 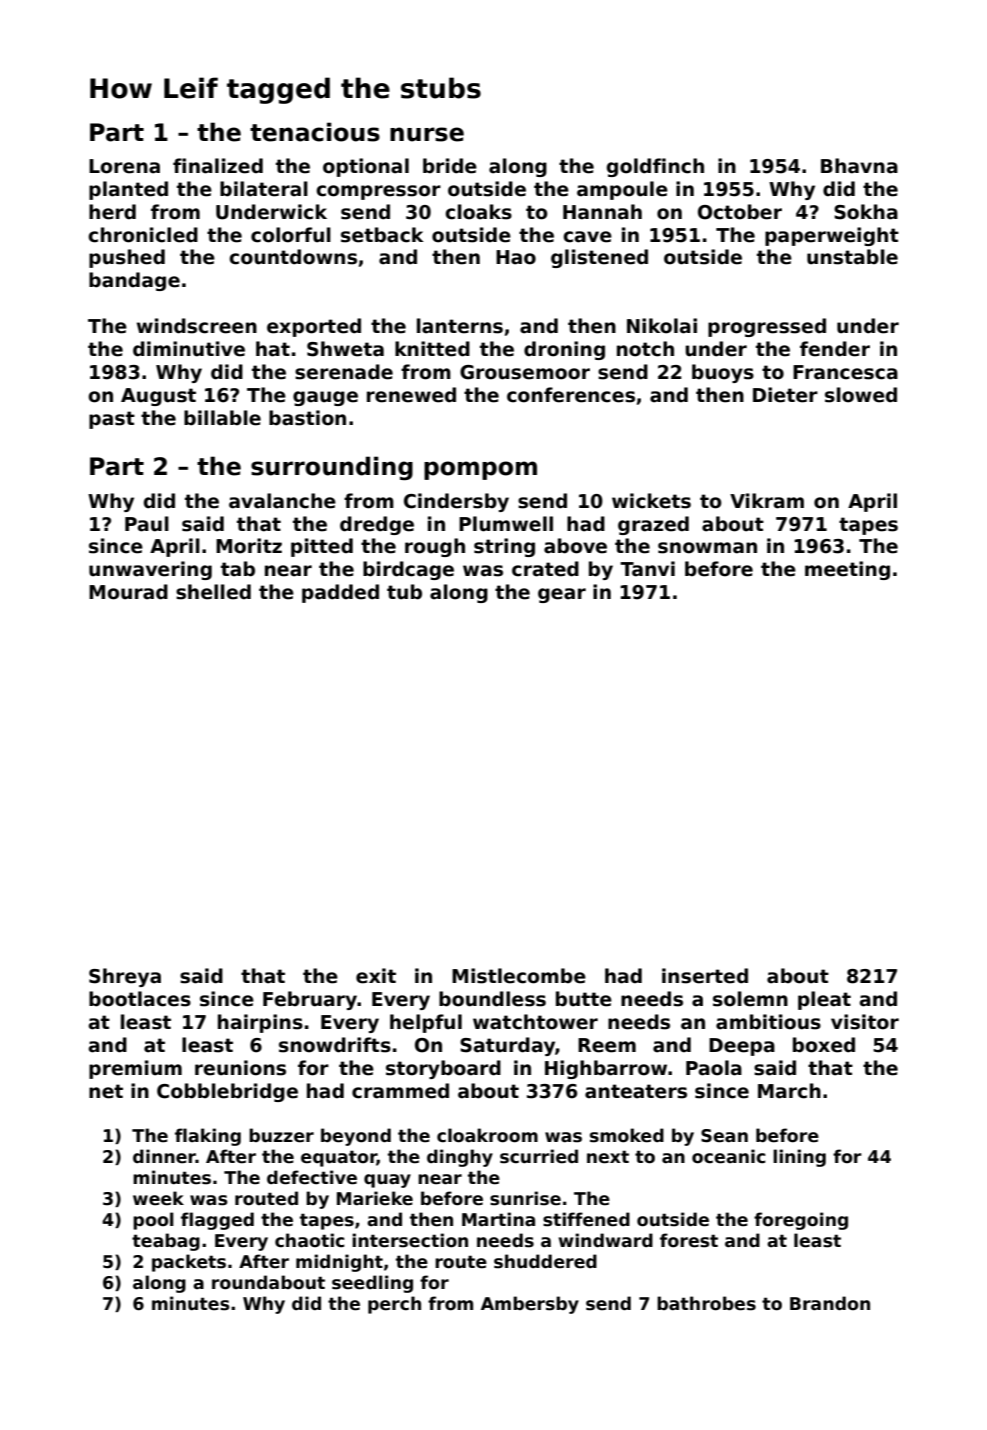 What do you see at coordinates (627, 1135) in the image?
I see `smoked` at bounding box center [627, 1135].
